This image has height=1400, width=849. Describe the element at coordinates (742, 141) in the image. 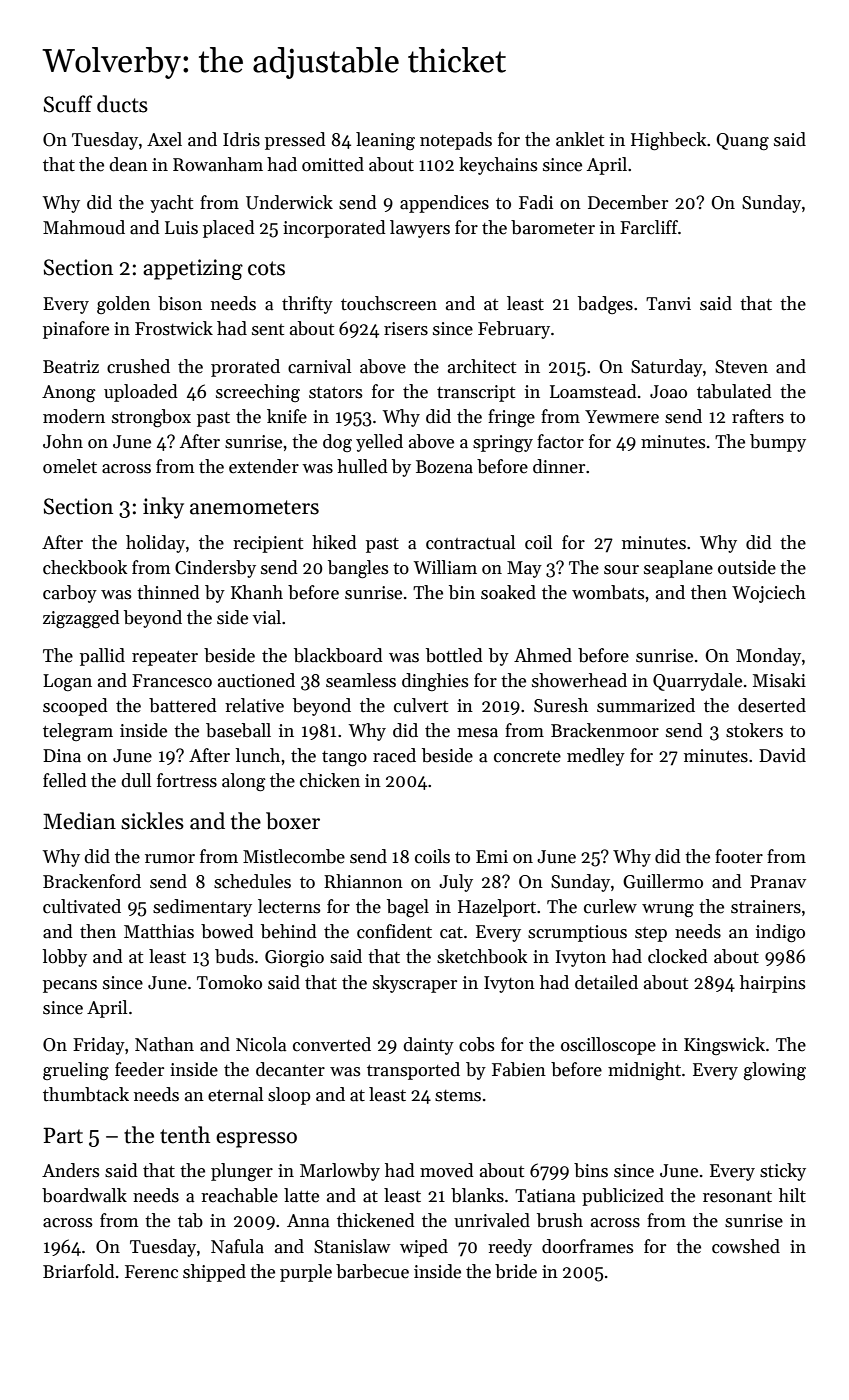

I see `Quang` at that location.
